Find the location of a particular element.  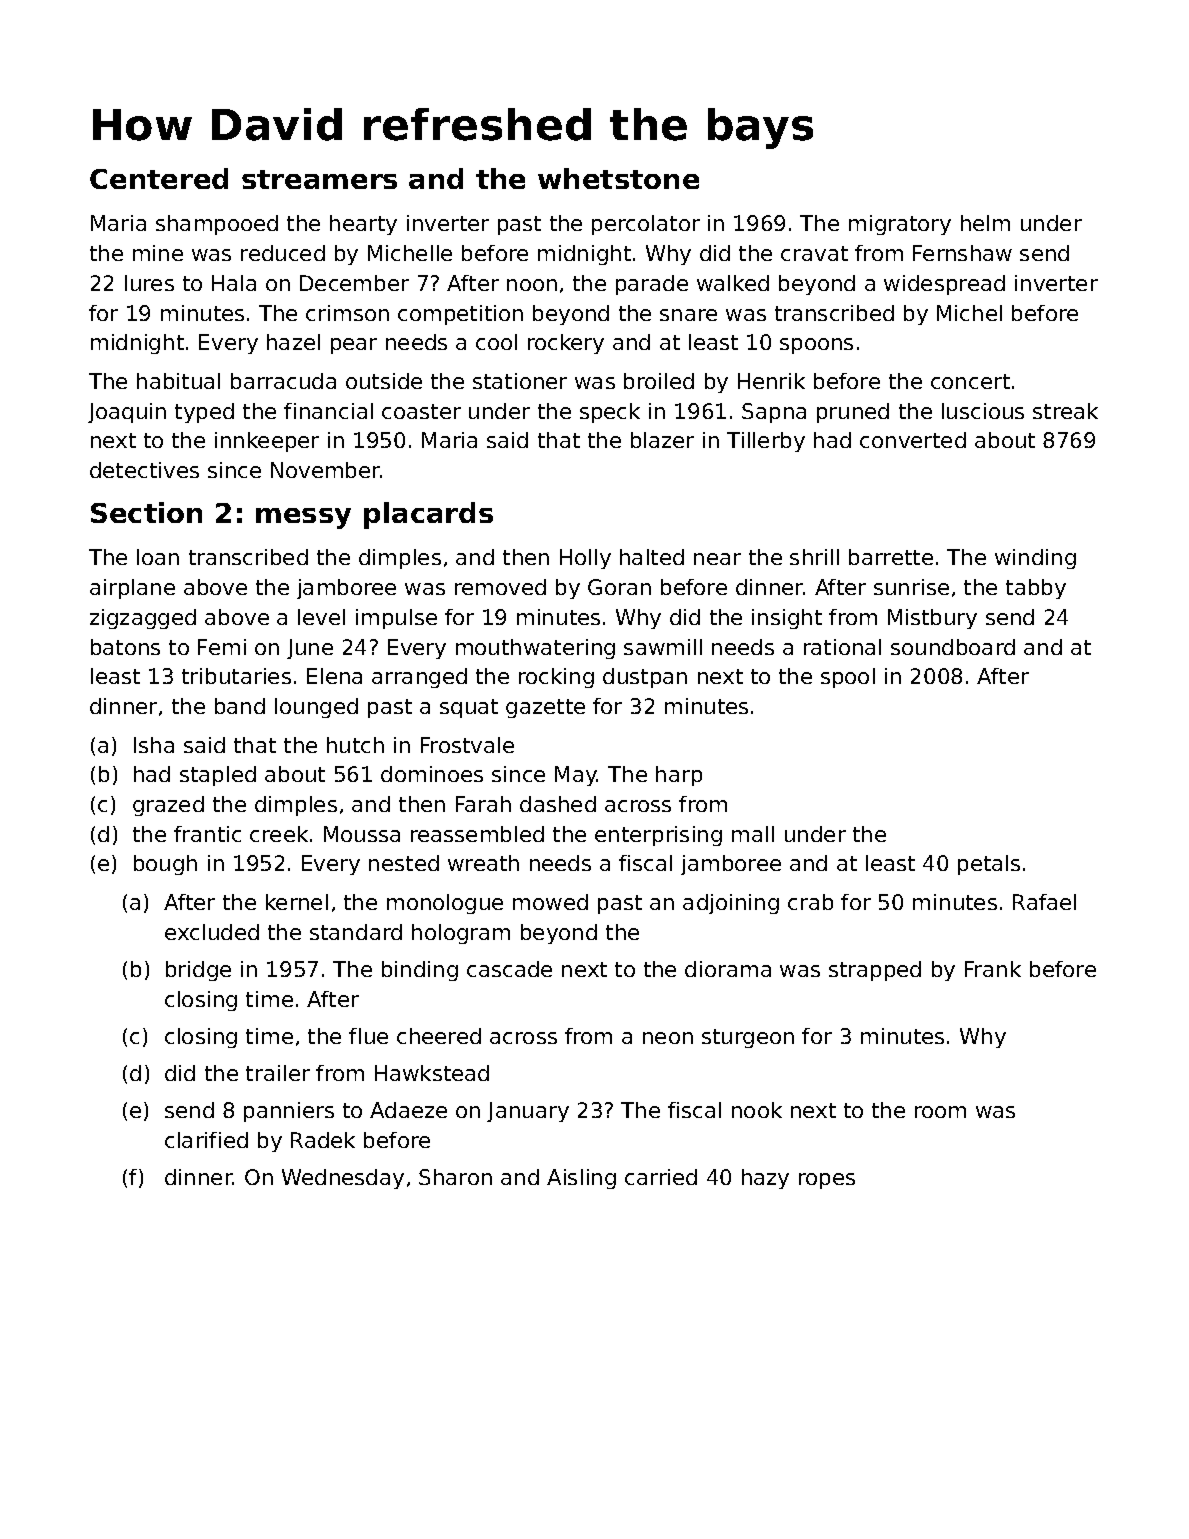

stationer is located at coordinates (520, 381).
